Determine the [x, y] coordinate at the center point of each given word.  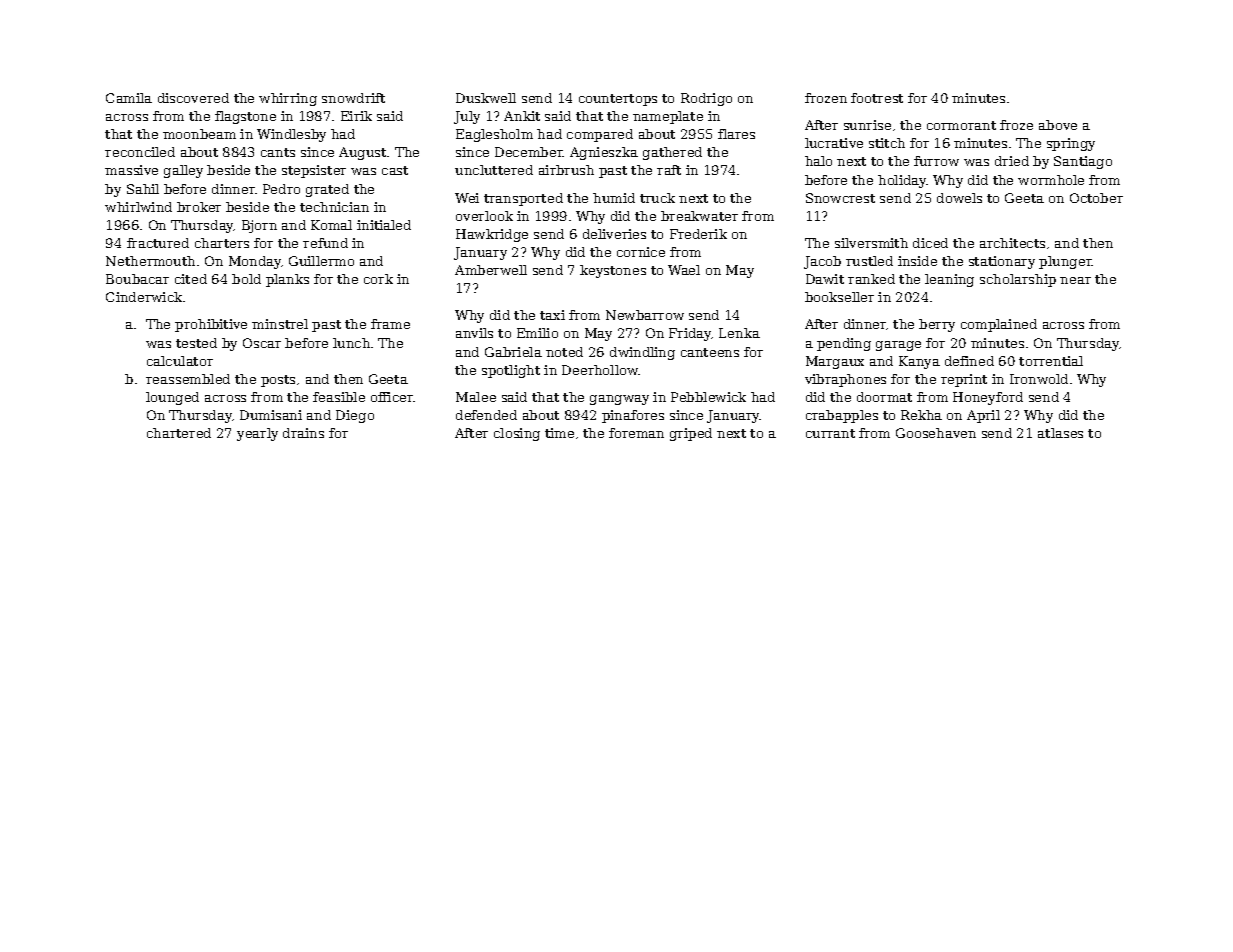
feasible [339, 397]
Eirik [356, 116]
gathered [672, 153]
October [1096, 198]
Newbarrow [645, 315]
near [1075, 280]
